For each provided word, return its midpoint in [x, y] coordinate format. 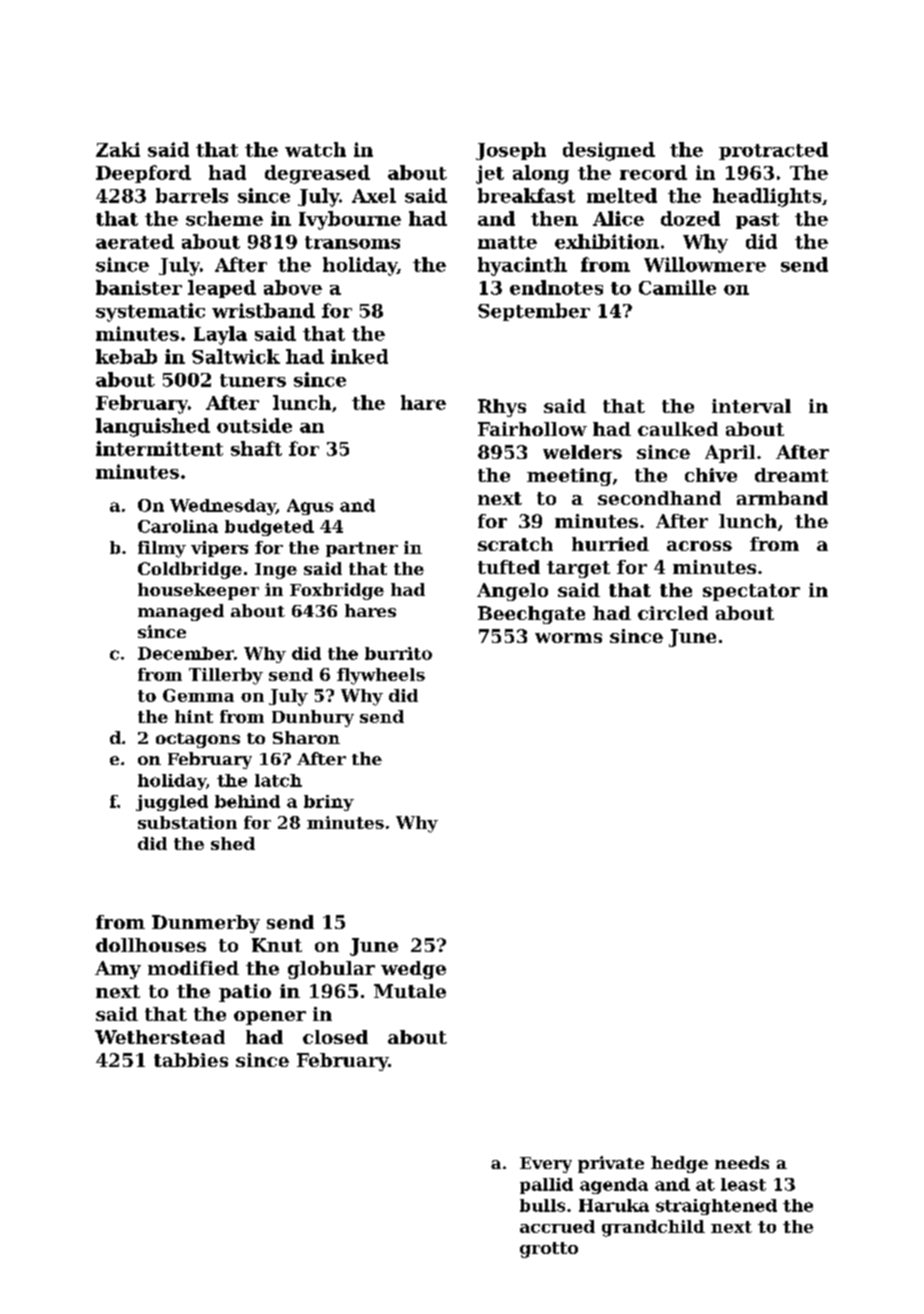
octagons [198, 740]
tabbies [191, 1060]
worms [568, 638]
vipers [219, 549]
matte [507, 242]
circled [673, 613]
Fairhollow [532, 429]
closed [335, 1037]
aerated [135, 241]
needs [742, 1162]
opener [270, 1018]
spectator [751, 592]
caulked [678, 429]
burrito [398, 653]
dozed [690, 218]
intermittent [159, 448]
